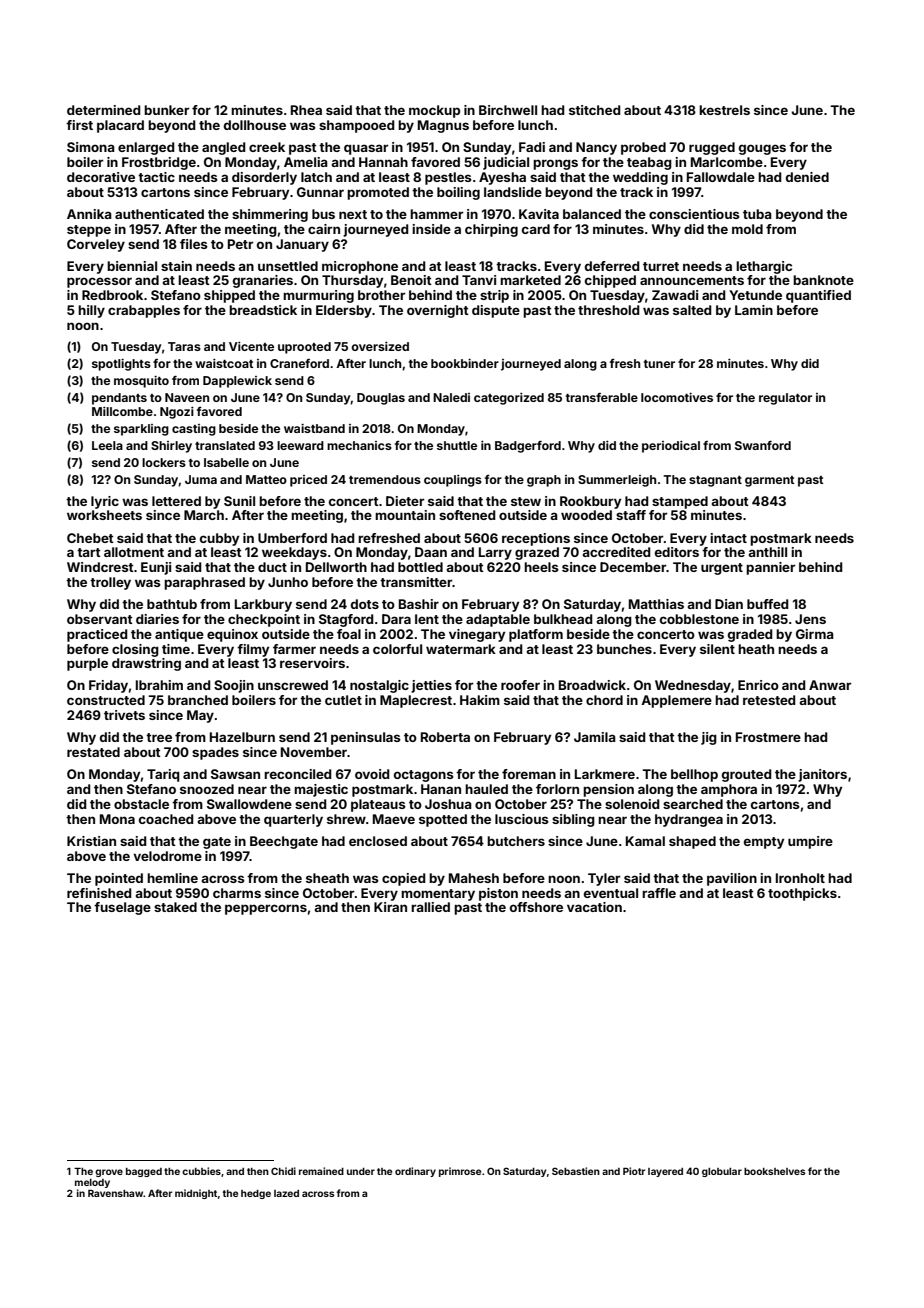 Image resolution: width=924 pixels, height=1308 pixels. I want to click on determined, so click(104, 110).
